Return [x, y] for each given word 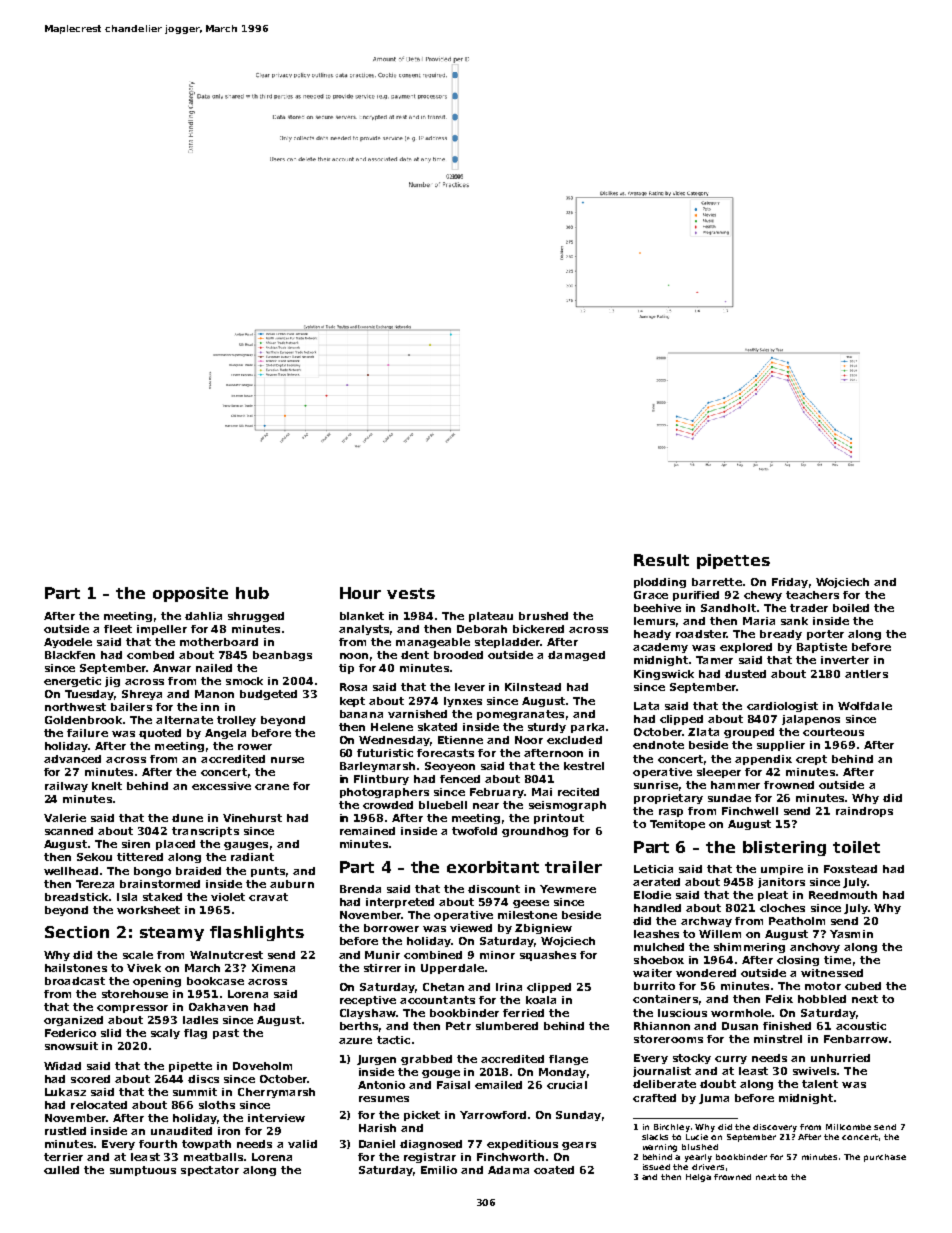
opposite [190, 594]
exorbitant [493, 867]
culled [61, 1170]
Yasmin [851, 934]
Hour [360, 593]
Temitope [677, 825]
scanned [69, 831]
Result [661, 560]
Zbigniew [543, 929]
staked [162, 897]
